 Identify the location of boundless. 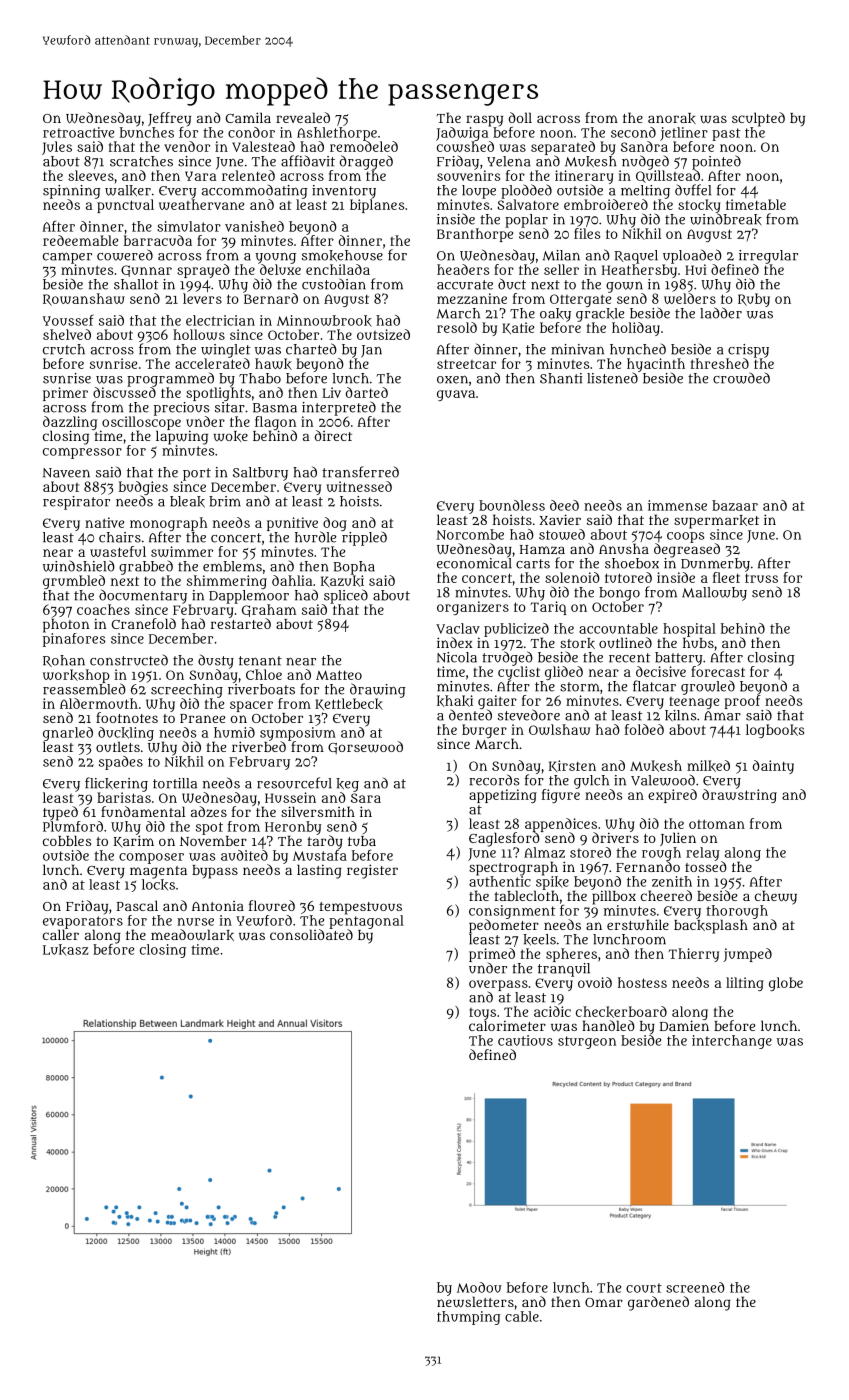
(512, 505).
